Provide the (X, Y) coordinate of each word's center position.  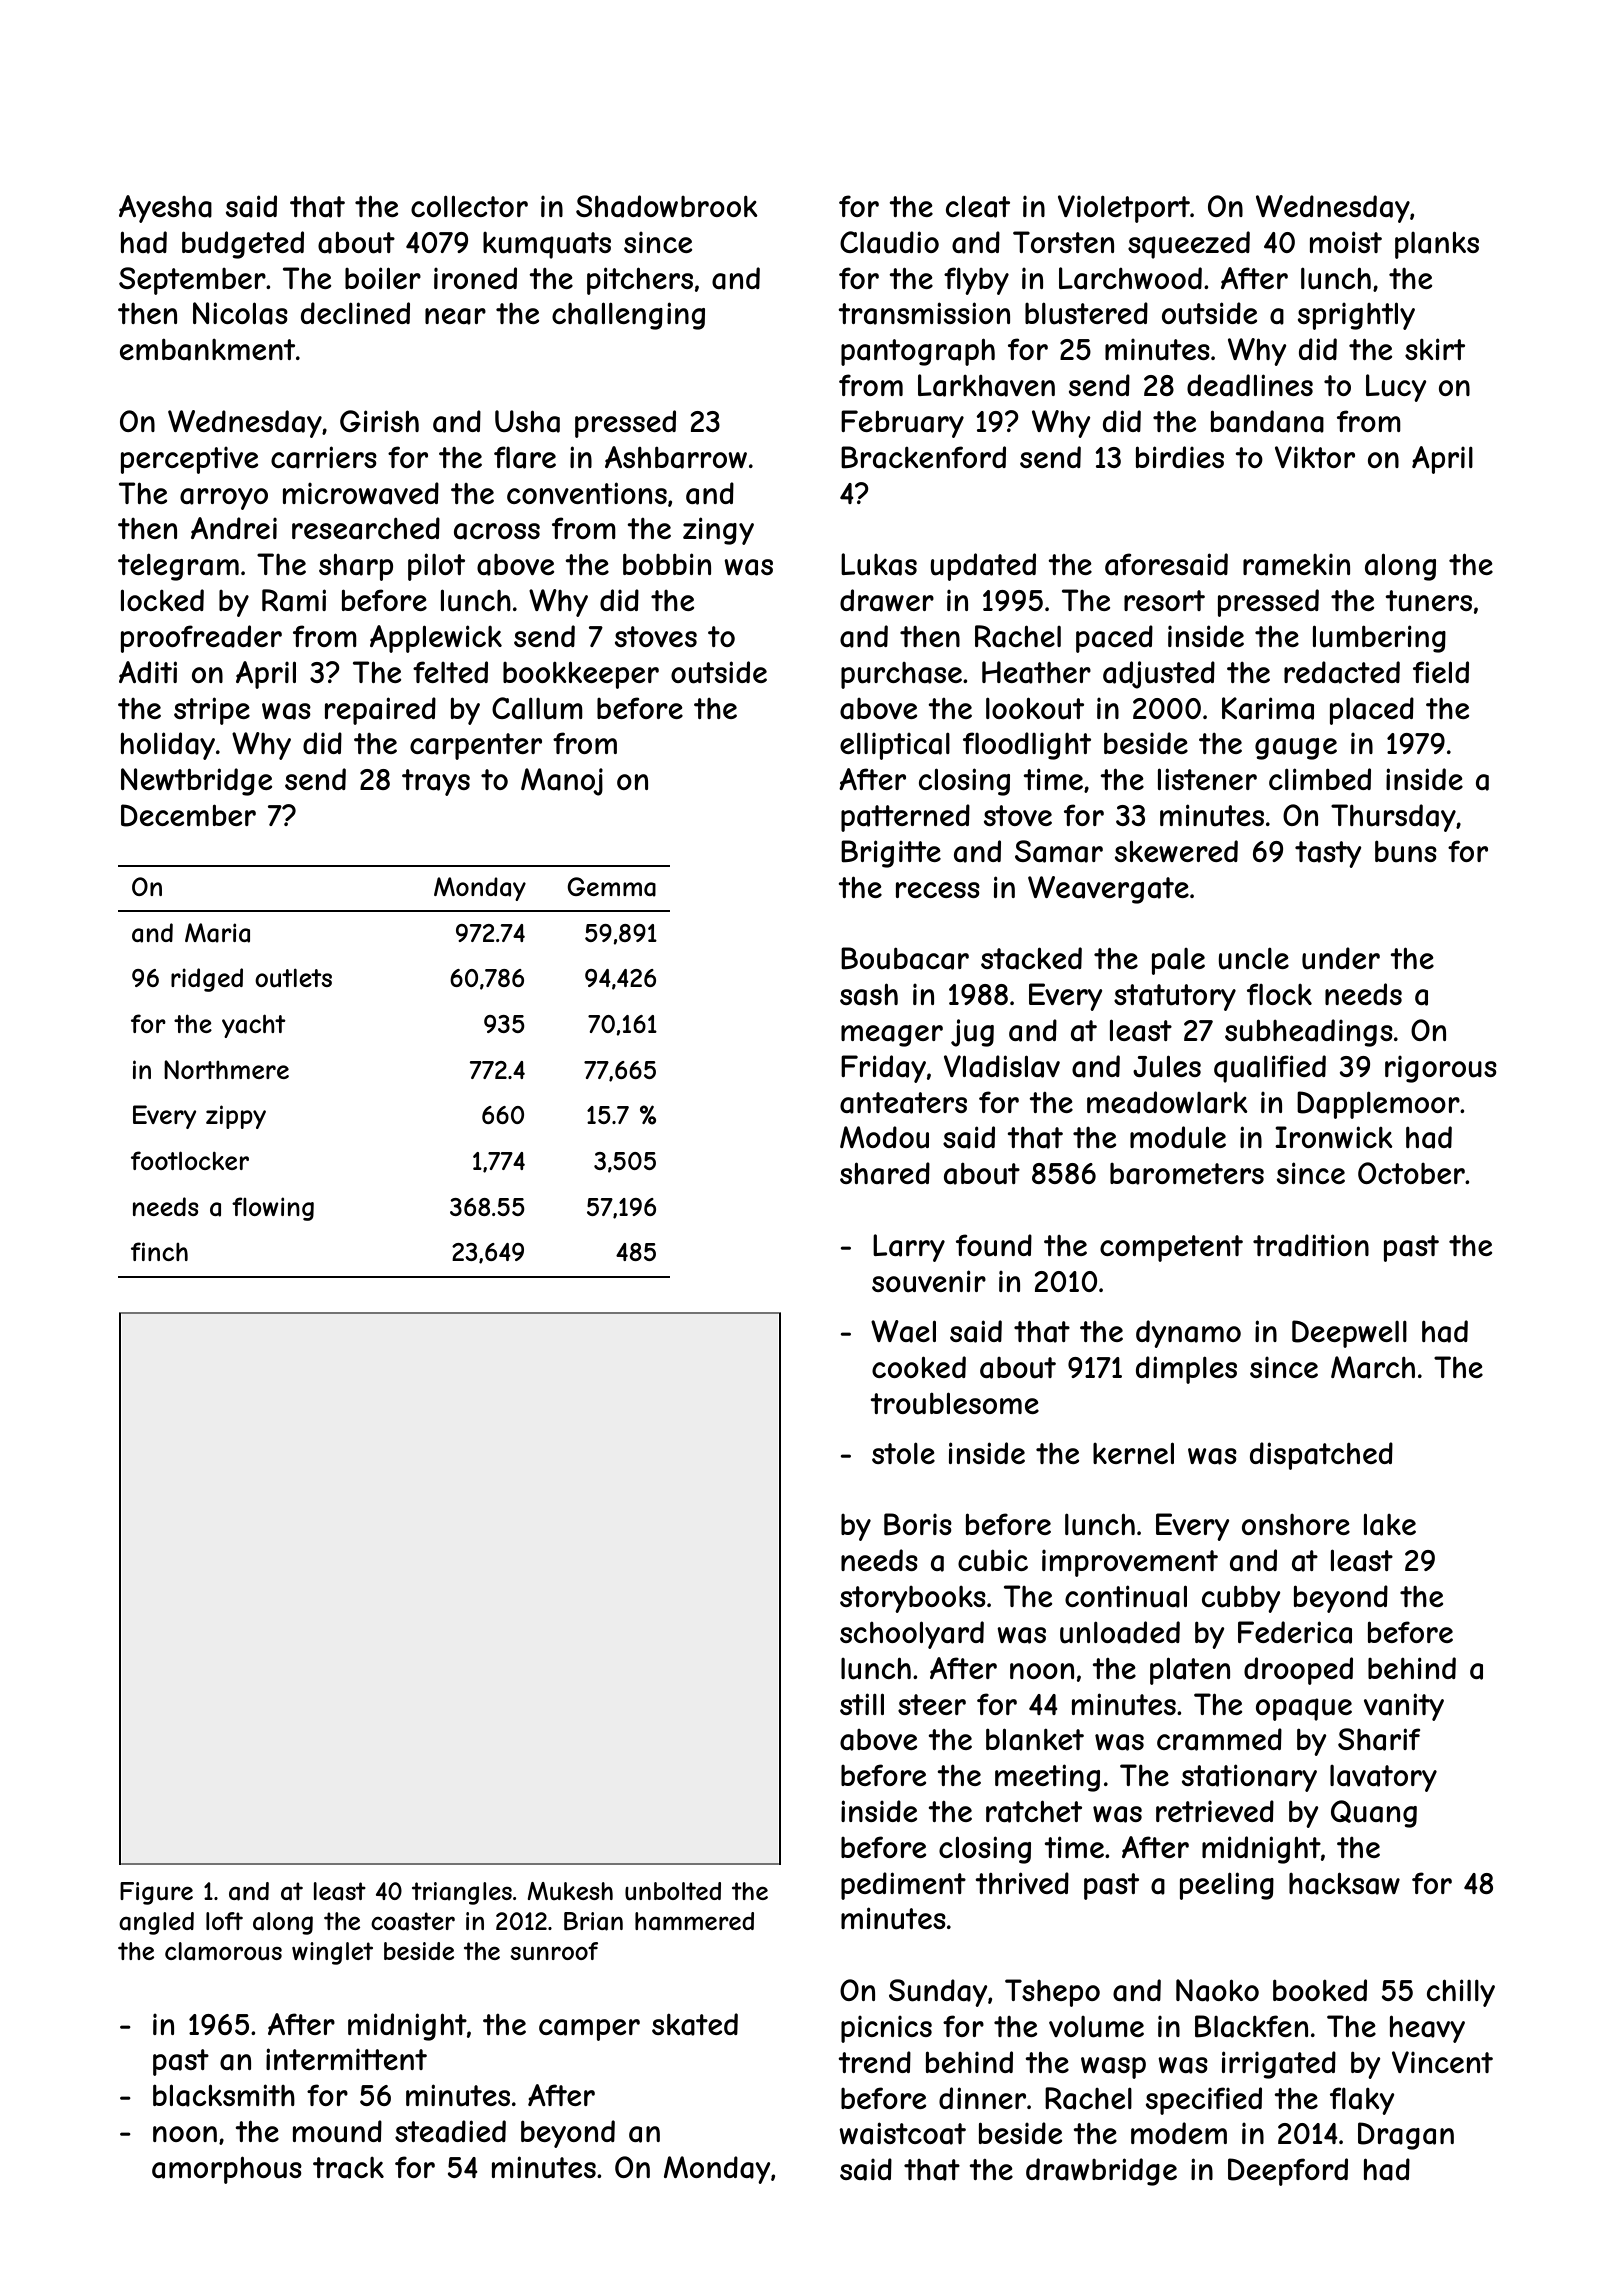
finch (159, 1251)
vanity (1404, 1707)
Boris (918, 1524)
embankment (207, 350)
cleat (978, 206)
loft (224, 1921)
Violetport (1124, 209)
